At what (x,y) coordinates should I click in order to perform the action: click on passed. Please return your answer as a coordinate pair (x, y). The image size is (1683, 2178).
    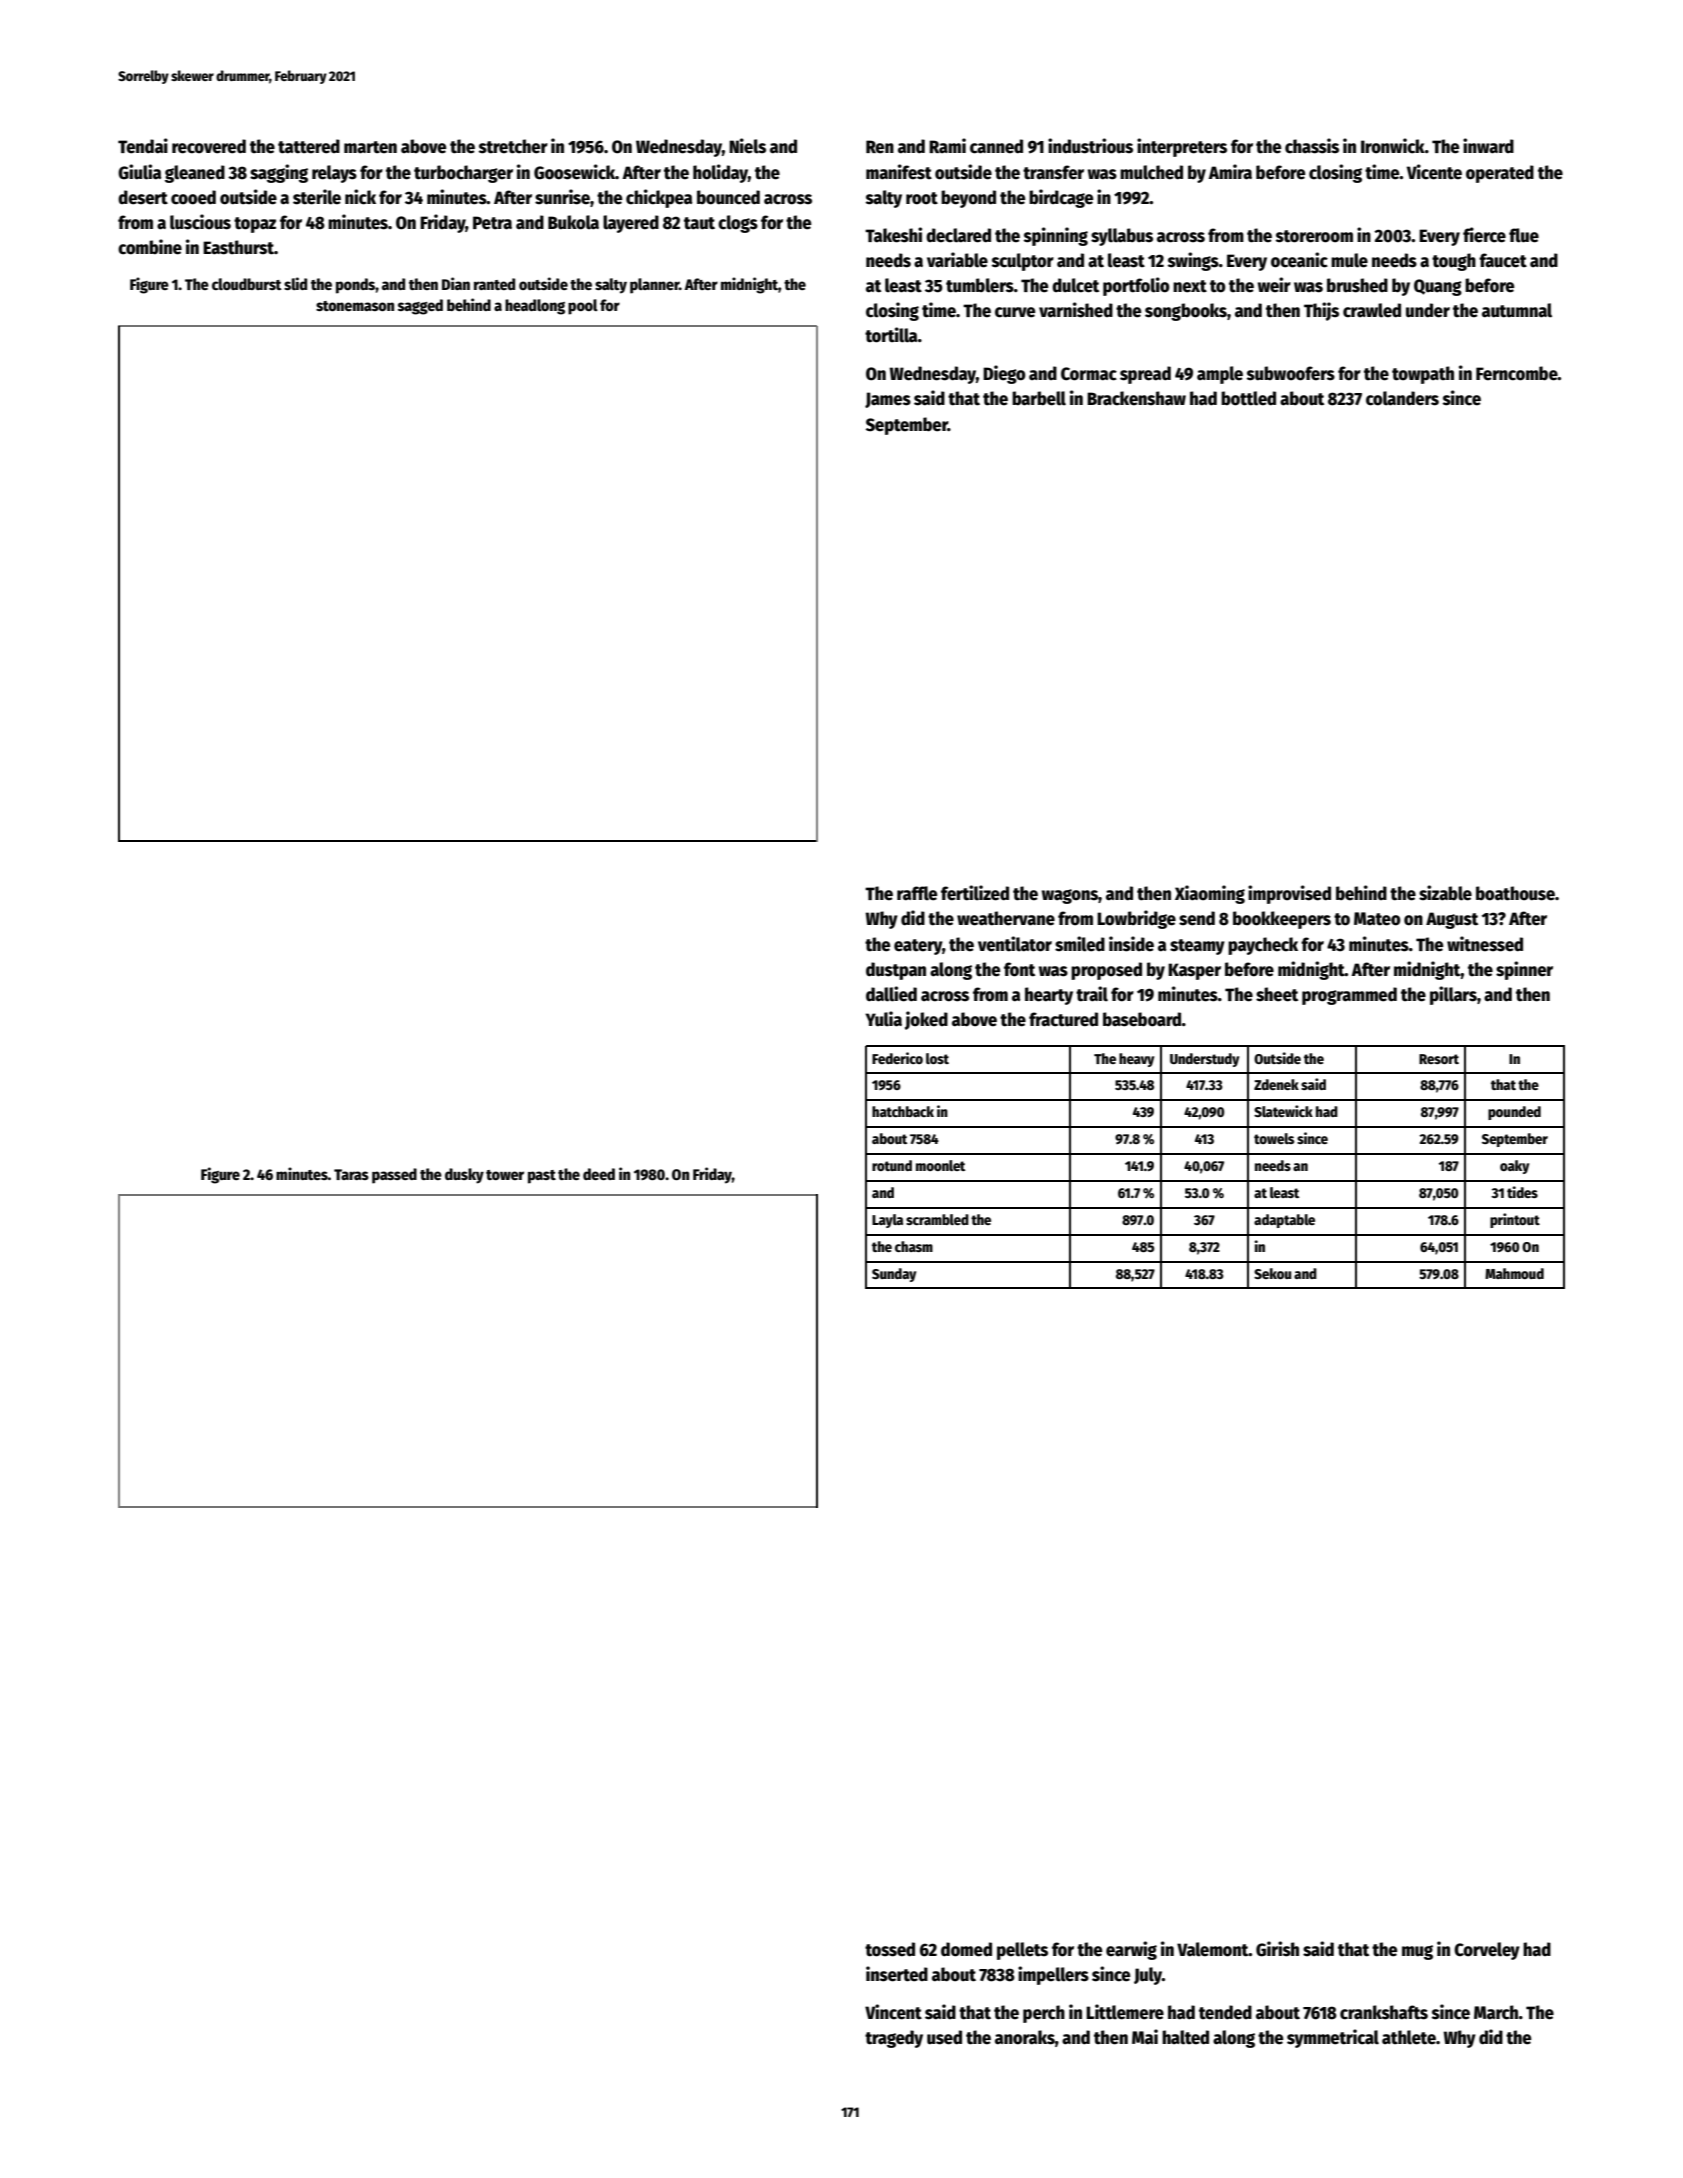
    Looking at the image, I should click on (394, 1176).
